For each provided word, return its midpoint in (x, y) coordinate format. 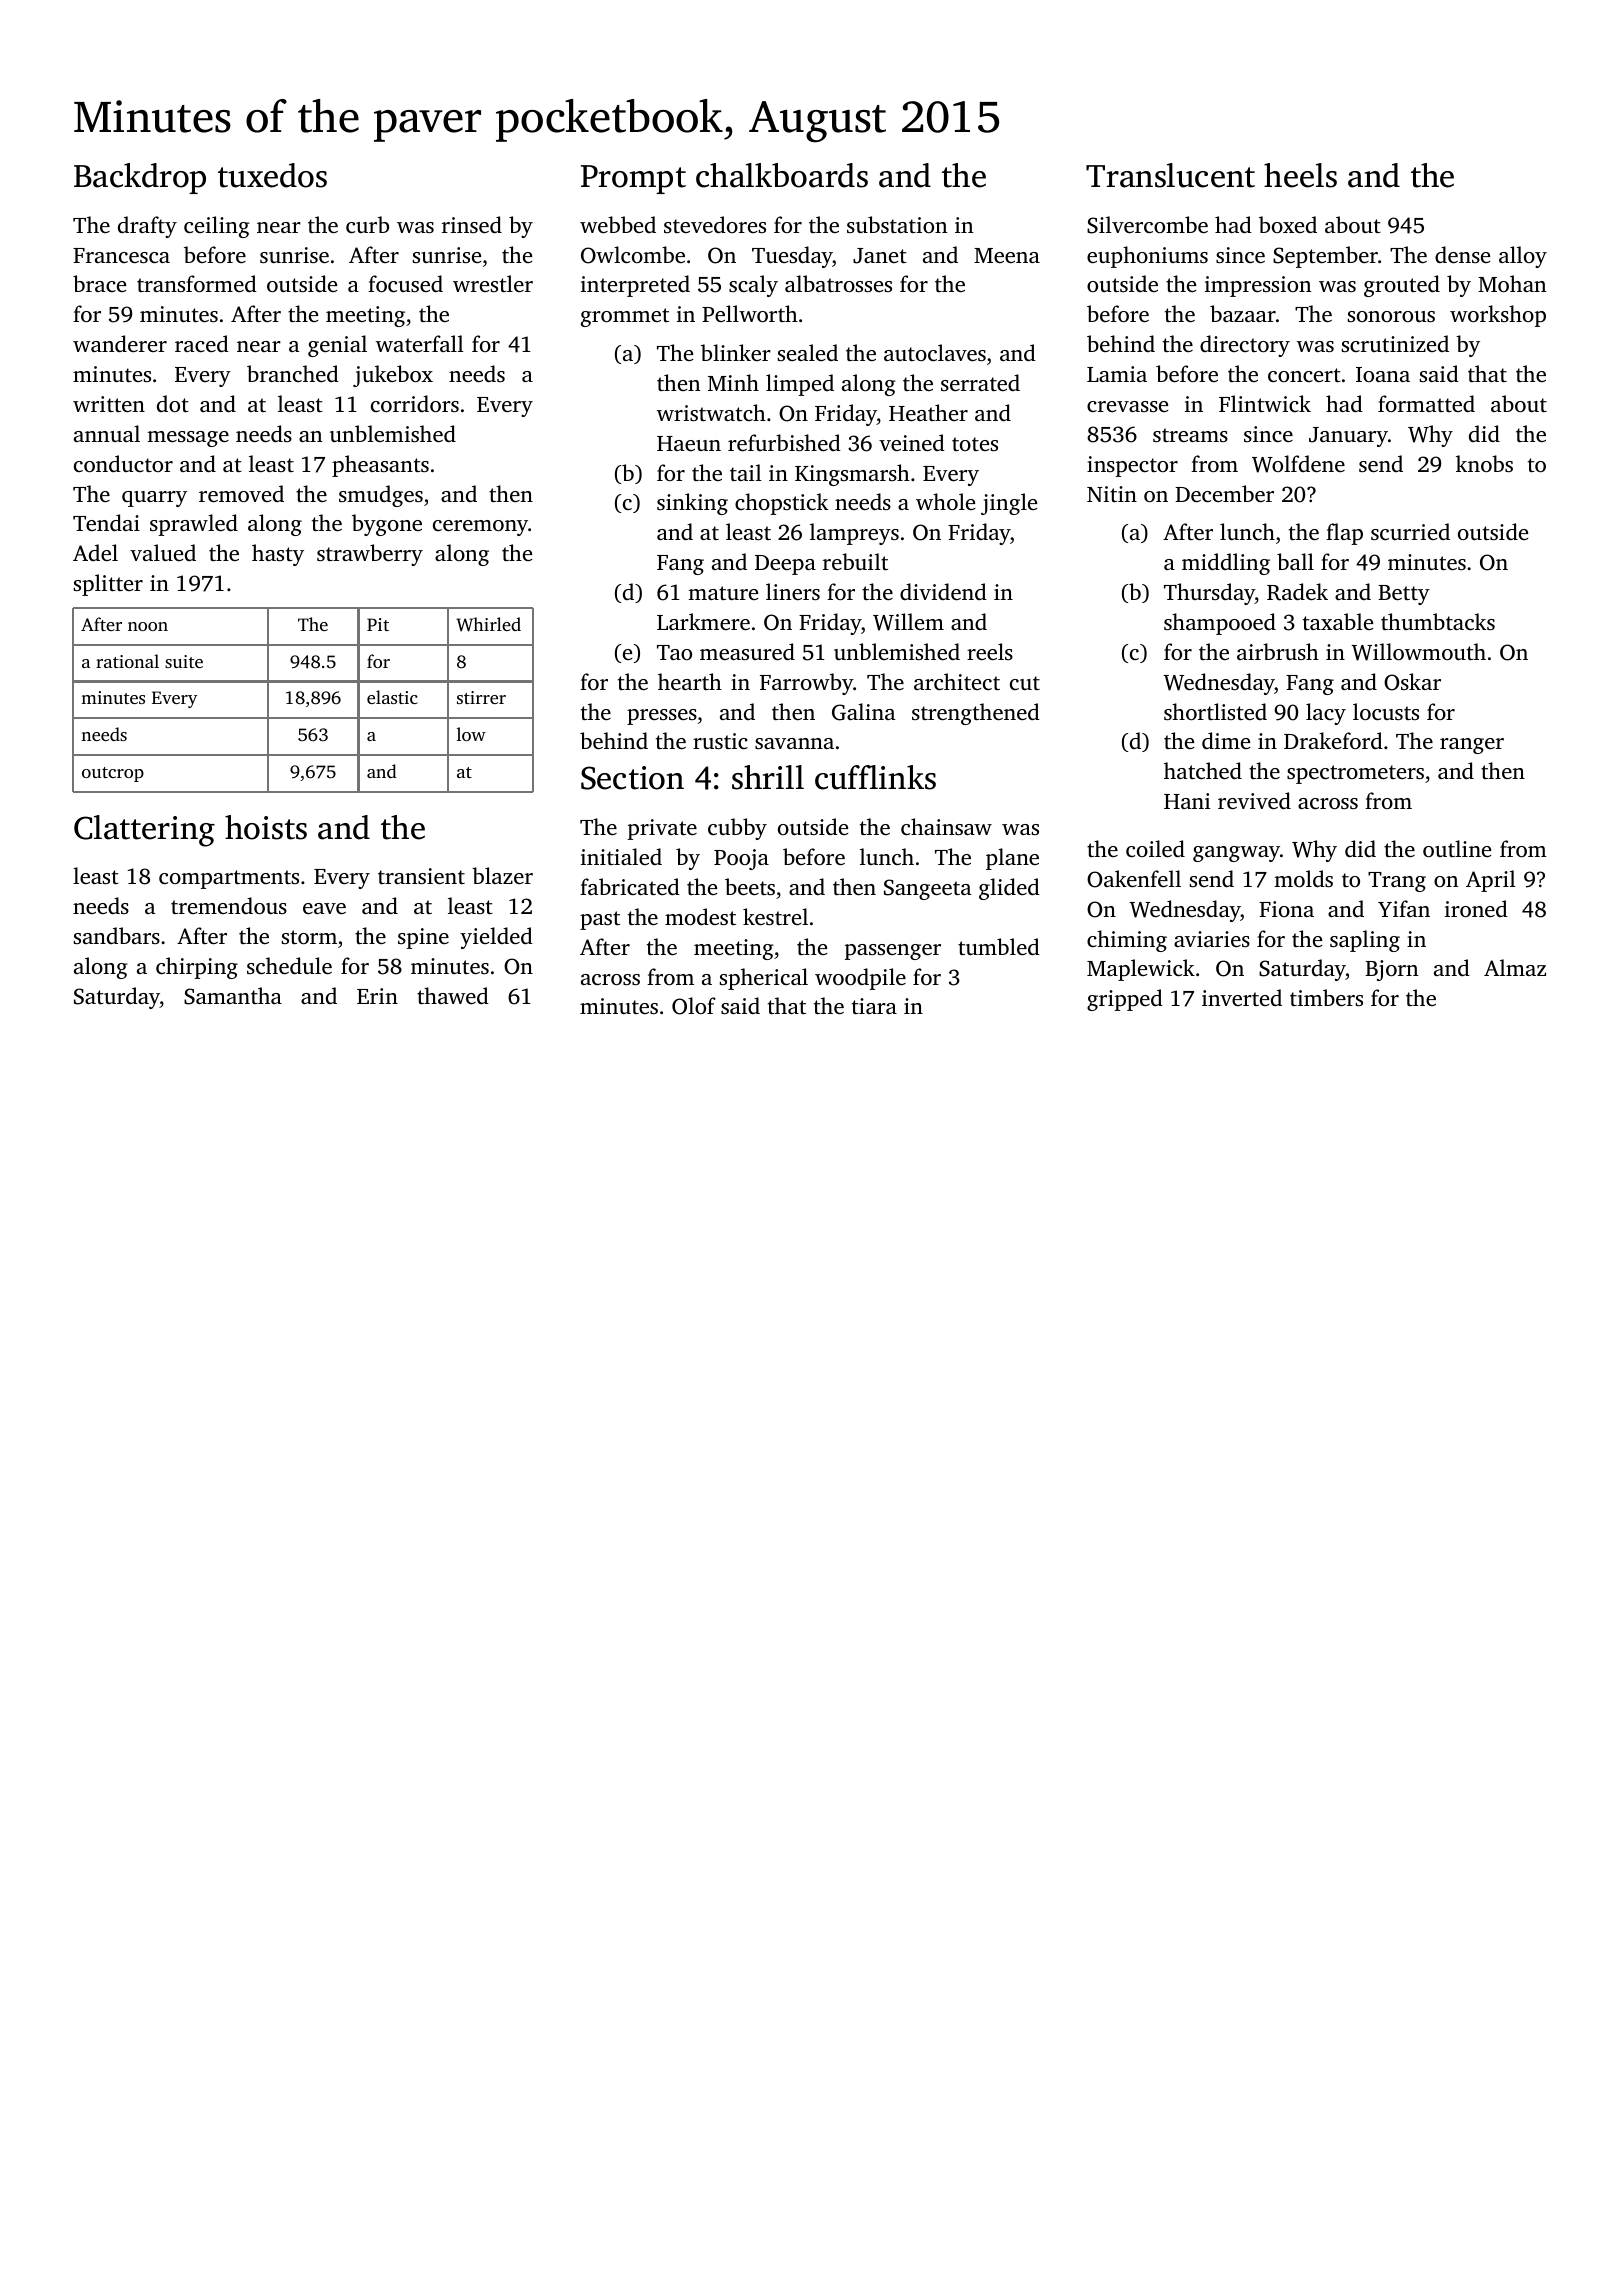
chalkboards (782, 175)
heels (1300, 175)
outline (1457, 848)
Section (632, 778)
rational (127, 661)
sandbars (117, 935)
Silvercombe (1147, 225)
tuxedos (272, 175)
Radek (1297, 592)
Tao (674, 652)
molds (1303, 878)
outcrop (113, 774)
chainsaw (946, 826)
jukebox (393, 376)
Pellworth (750, 313)
